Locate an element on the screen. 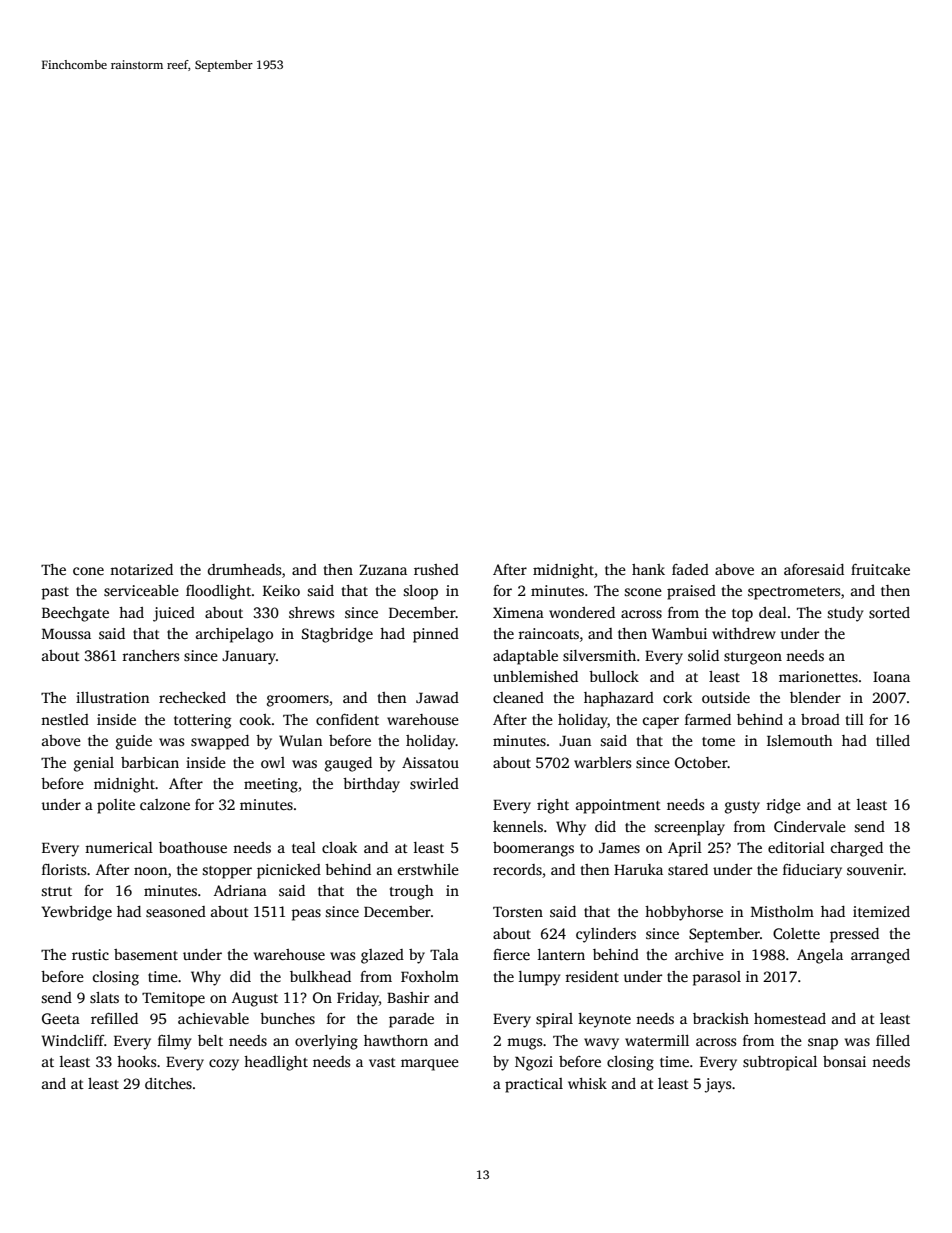 This screenshot has height=1233, width=952. lumpy is located at coordinates (539, 978).
